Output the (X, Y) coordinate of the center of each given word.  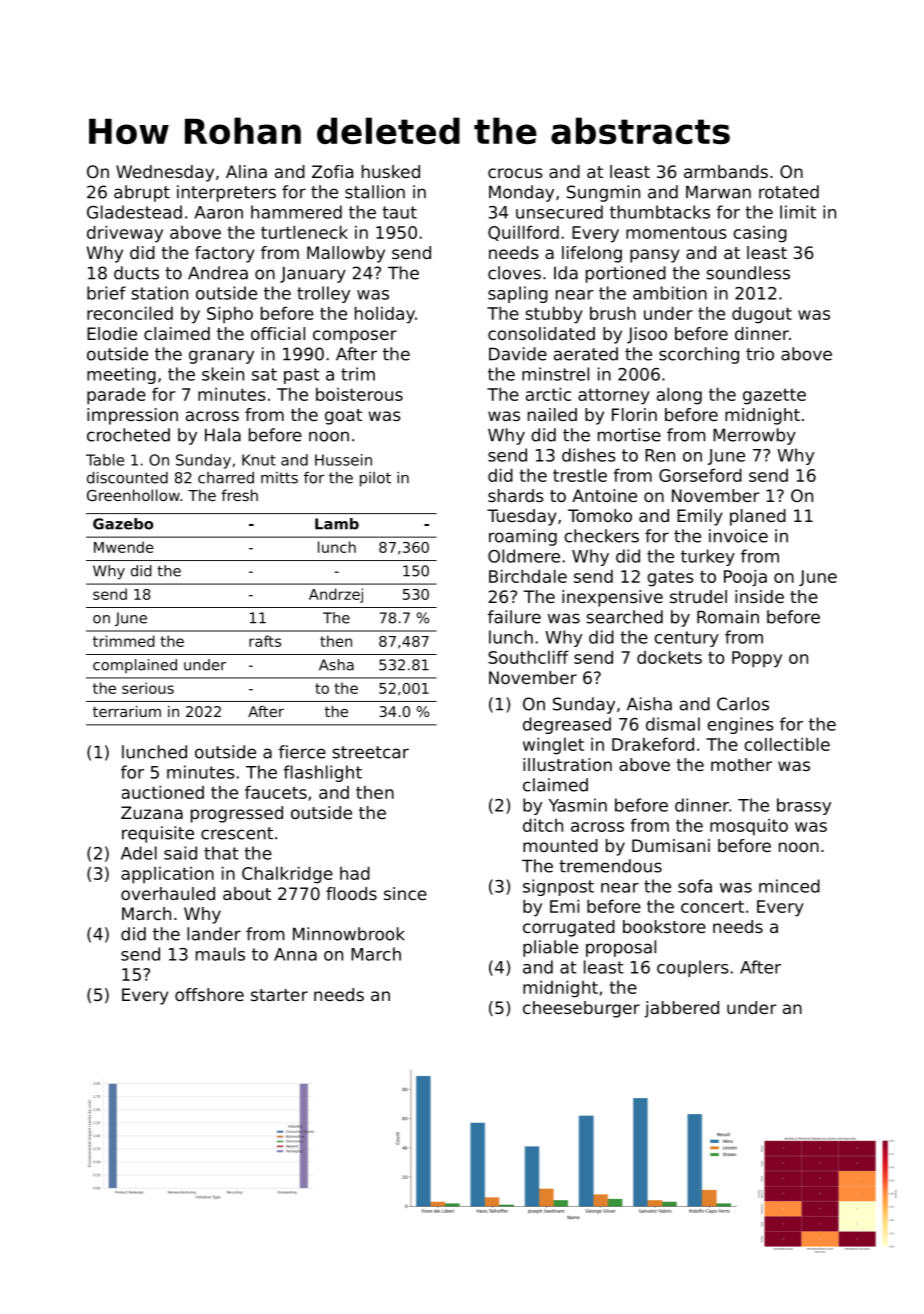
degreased (567, 725)
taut (399, 212)
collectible (787, 744)
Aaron (218, 212)
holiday (385, 315)
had (355, 873)
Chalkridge (287, 875)
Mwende (124, 547)
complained (135, 666)
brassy (804, 806)
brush (613, 313)
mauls (220, 954)
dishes (589, 455)
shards (516, 495)
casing (760, 234)
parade (116, 396)
